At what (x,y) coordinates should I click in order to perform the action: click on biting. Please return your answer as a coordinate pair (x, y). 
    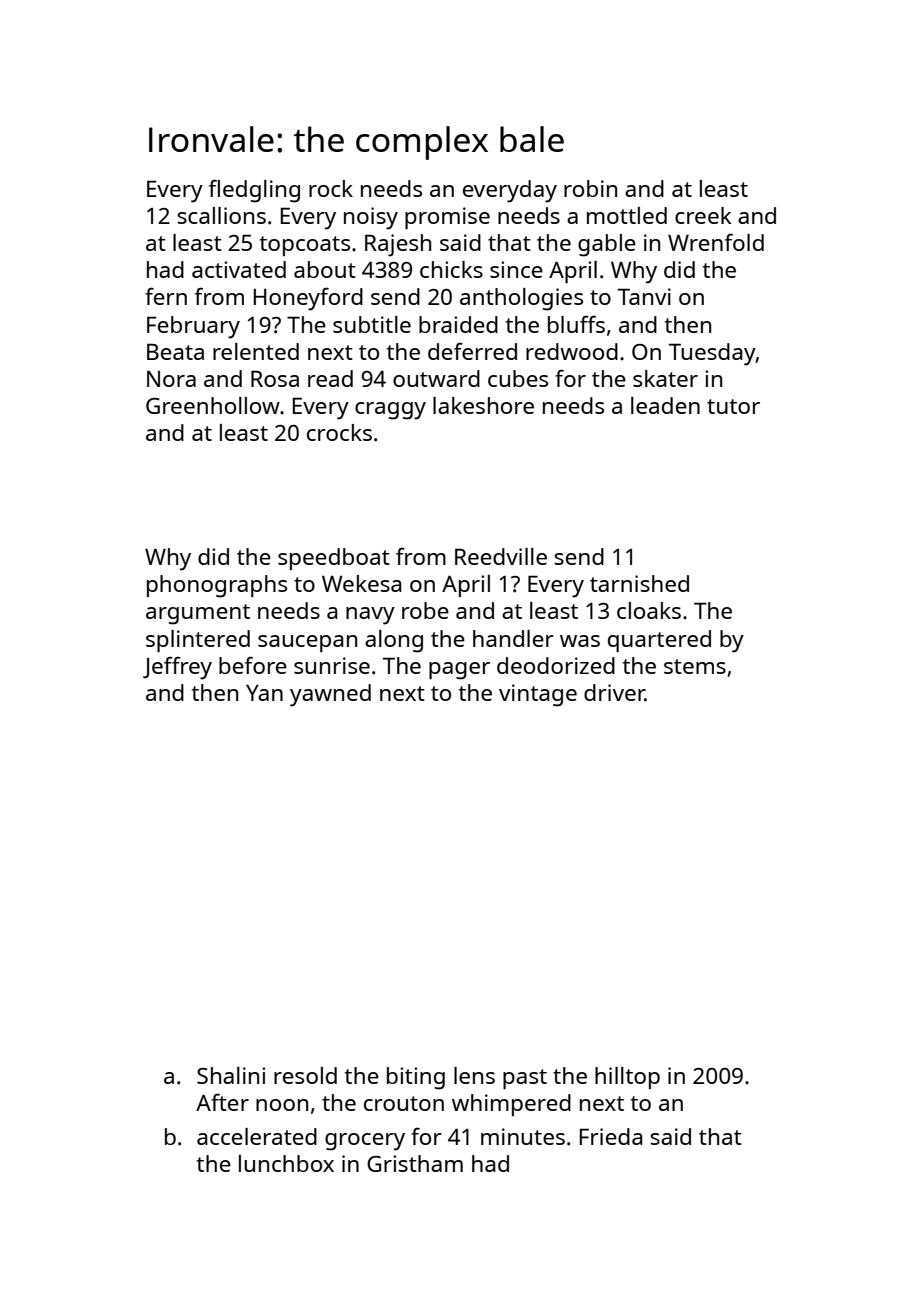
    Looking at the image, I should click on (416, 1078).
